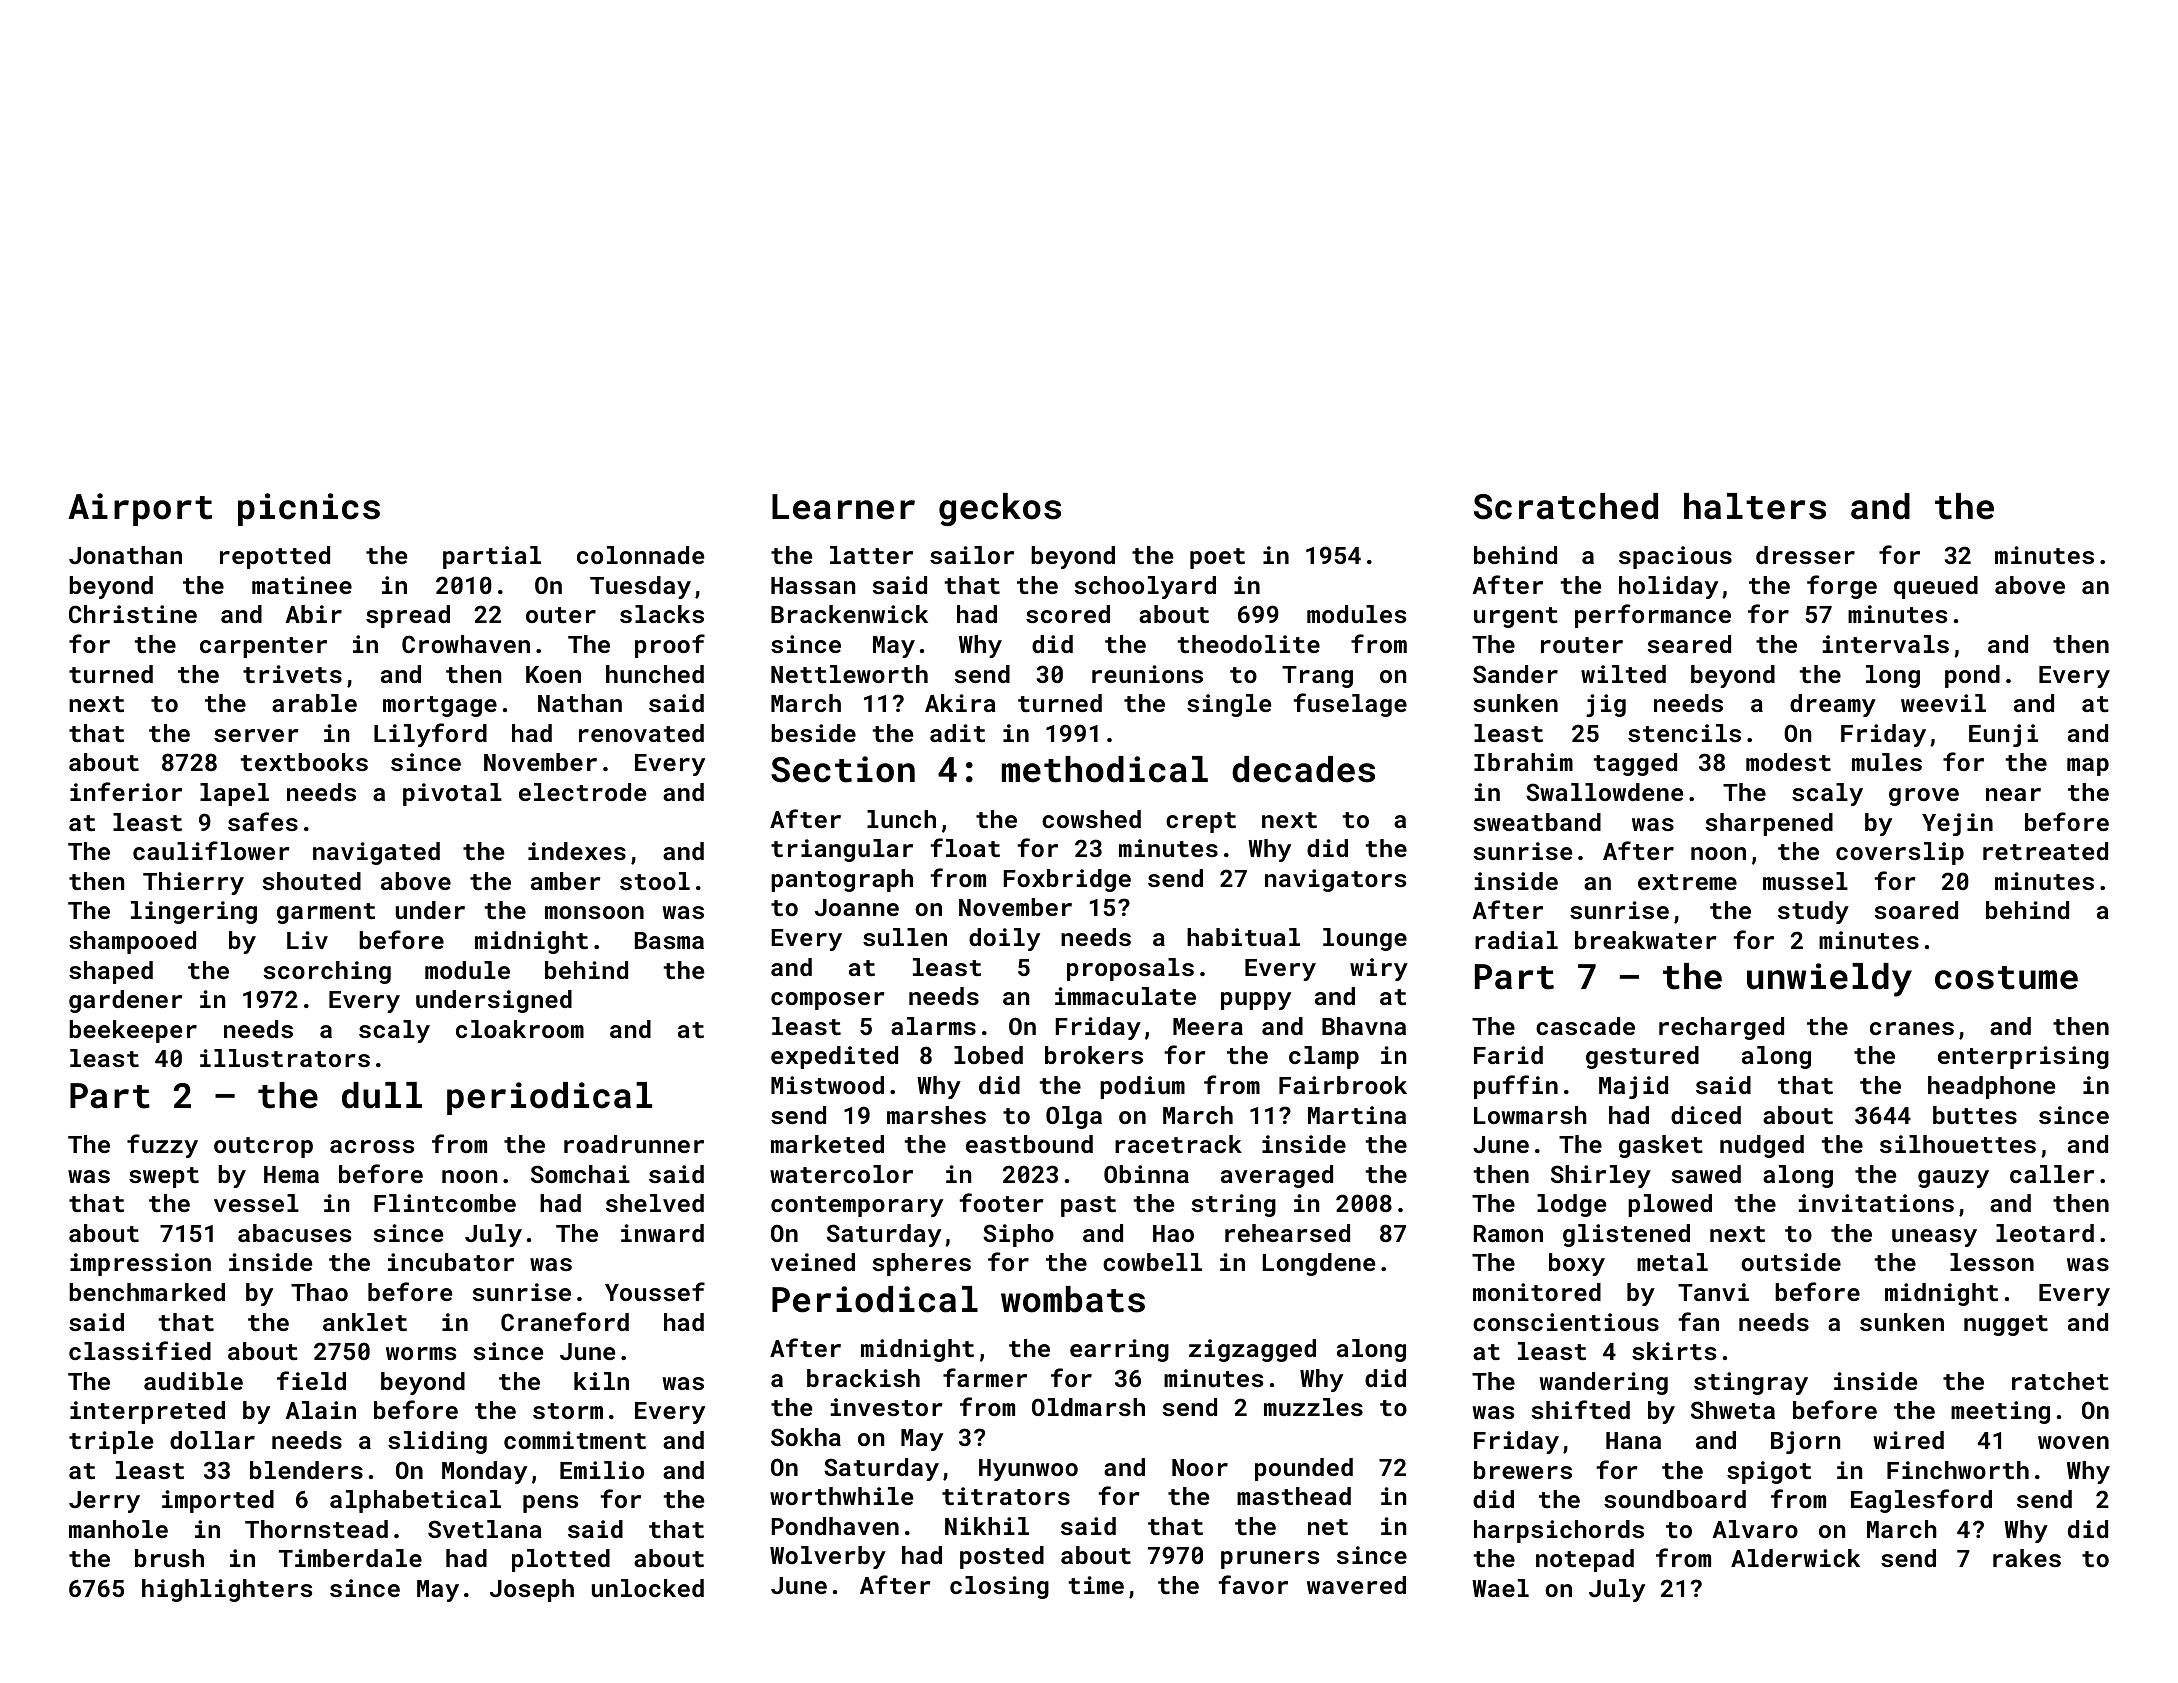 The height and width of the screenshot is (1683, 2178). I want to click on Fairbrook, so click(1343, 1085).
